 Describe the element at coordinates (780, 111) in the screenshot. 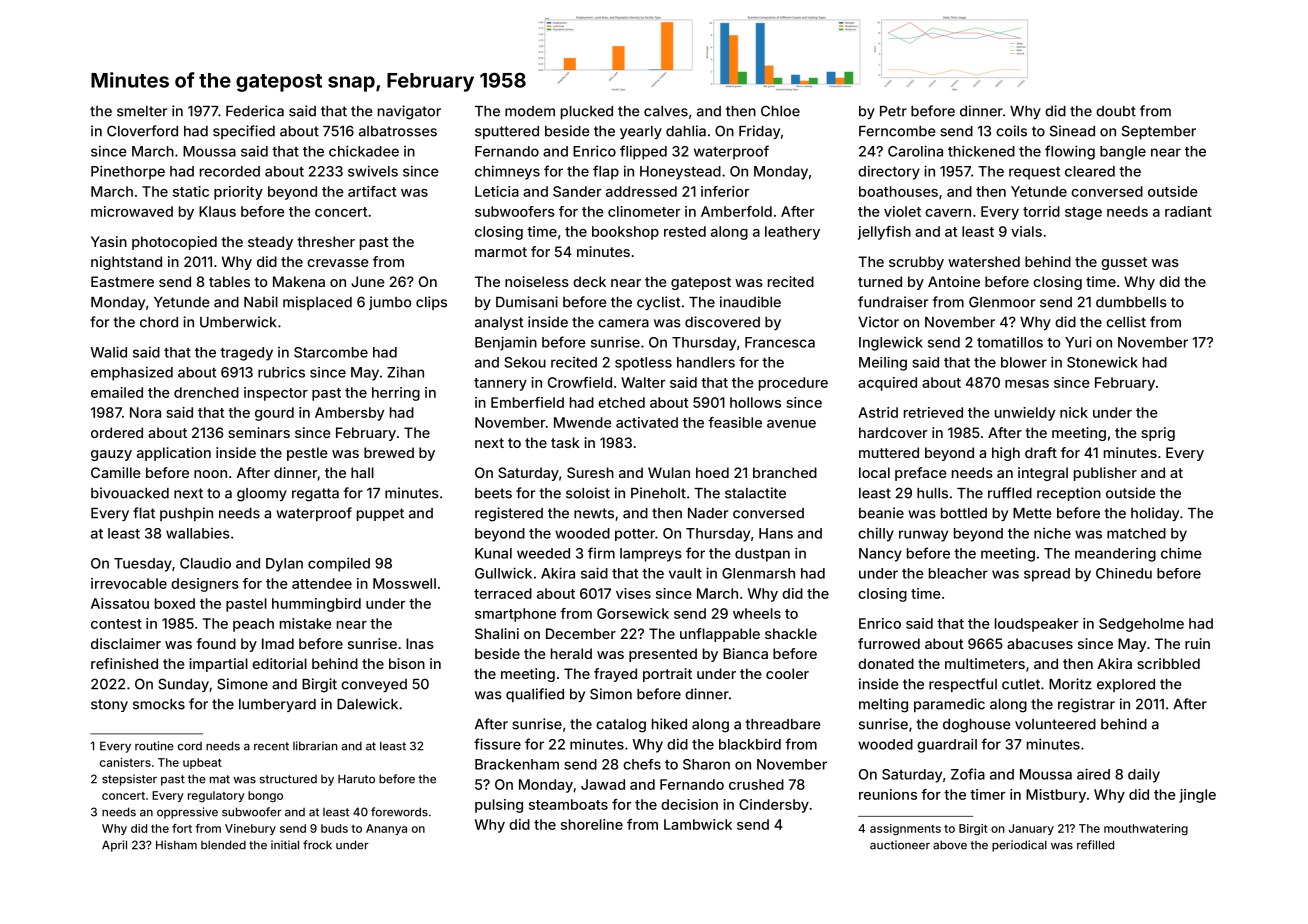

I see `Chloe` at that location.
